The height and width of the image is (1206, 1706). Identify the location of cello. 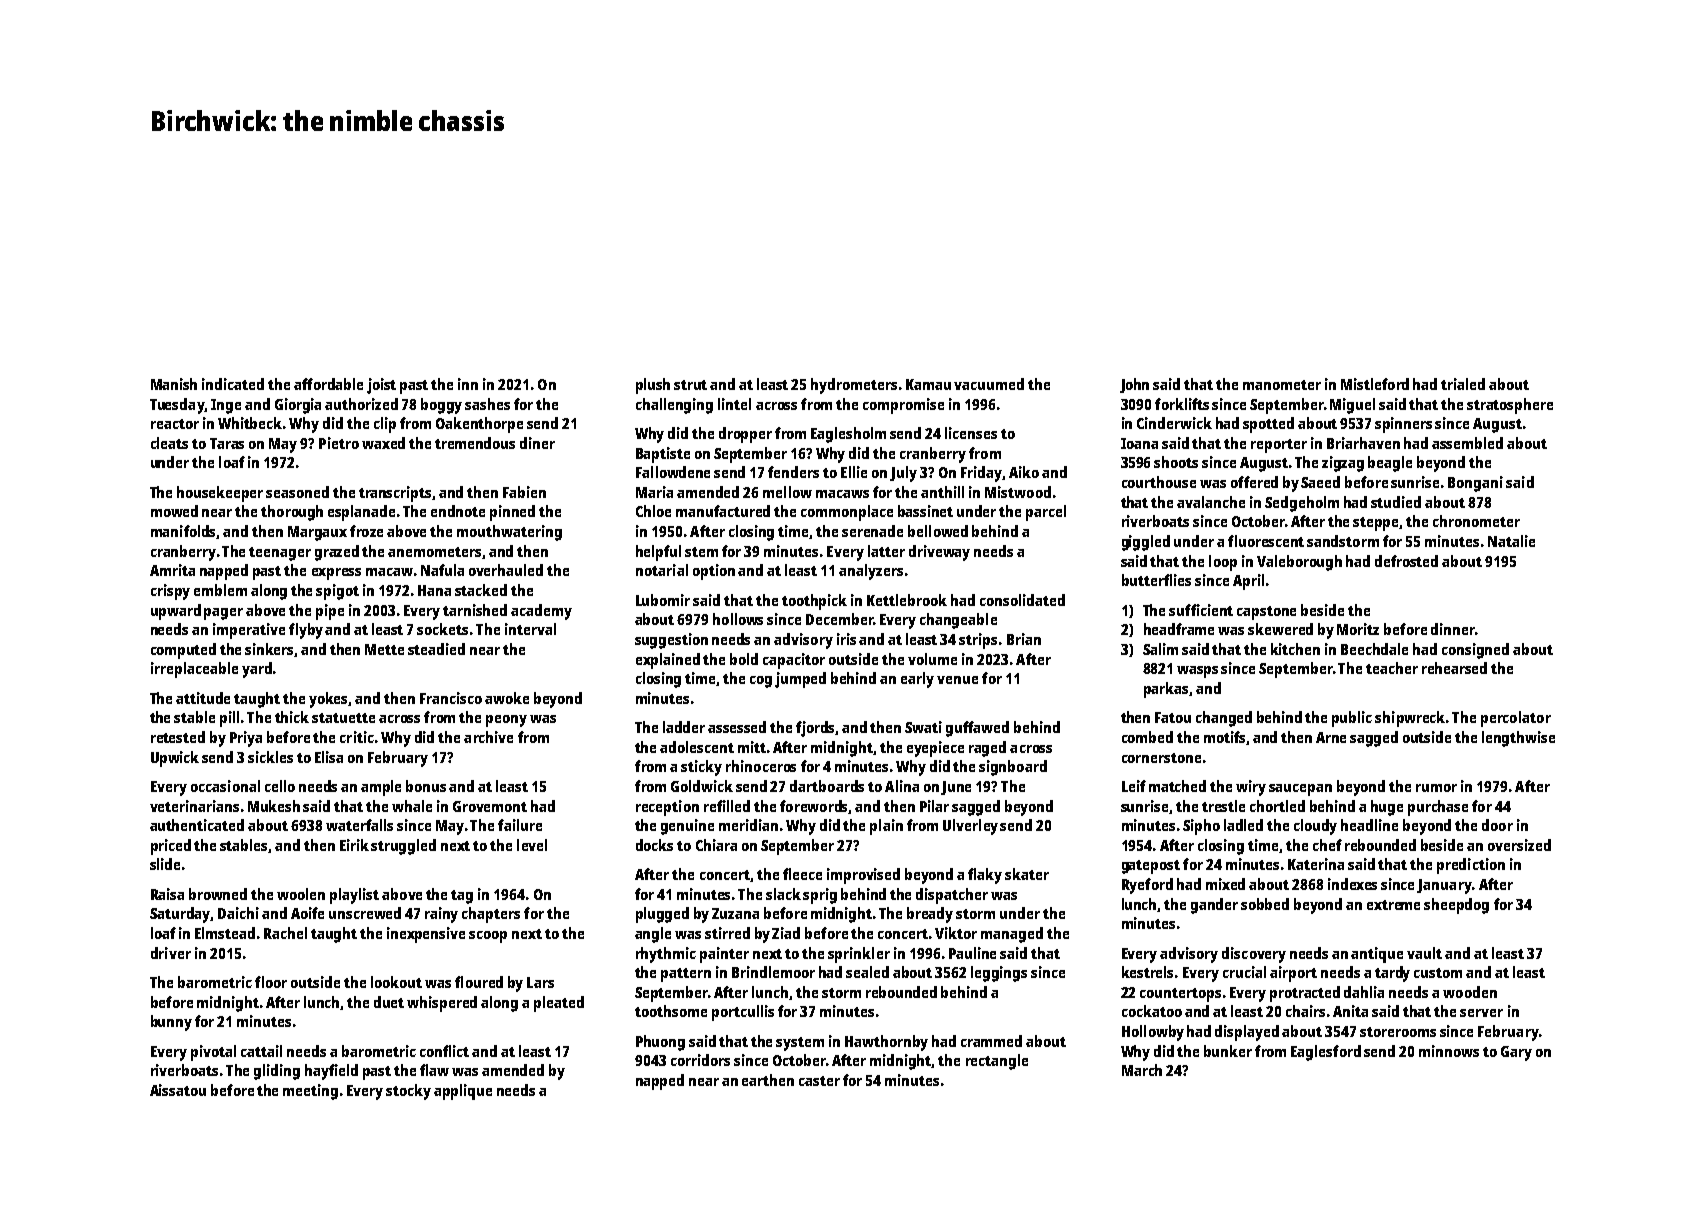
(280, 786).
